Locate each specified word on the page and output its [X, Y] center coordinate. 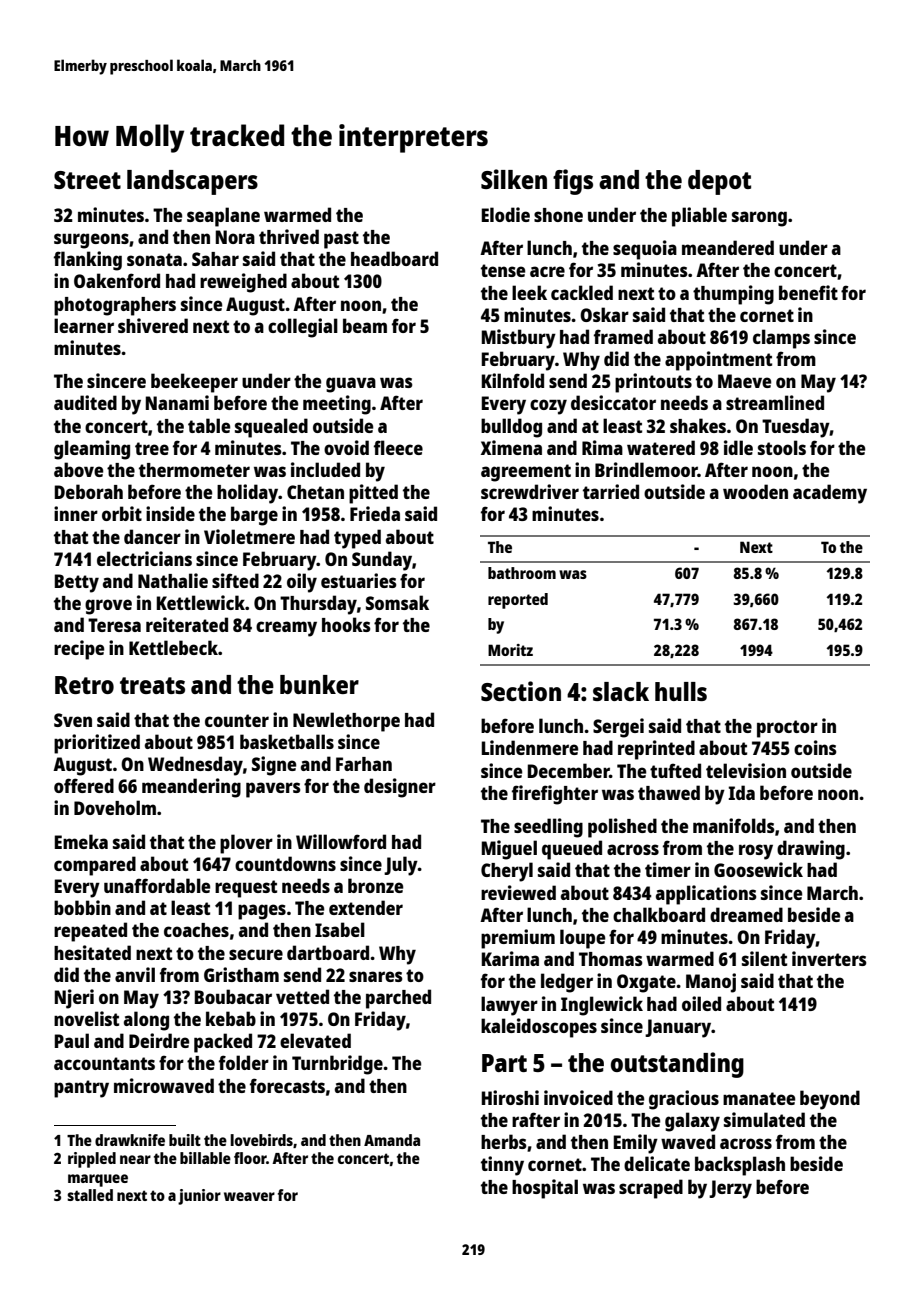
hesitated [92, 952]
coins [815, 747]
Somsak [397, 602]
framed [623, 336]
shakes [698, 425]
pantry [81, 1089]
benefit [808, 292]
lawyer [509, 1006]
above [78, 469]
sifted [235, 580]
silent [764, 958]
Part [504, 1063]
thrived [289, 236]
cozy [548, 407]
